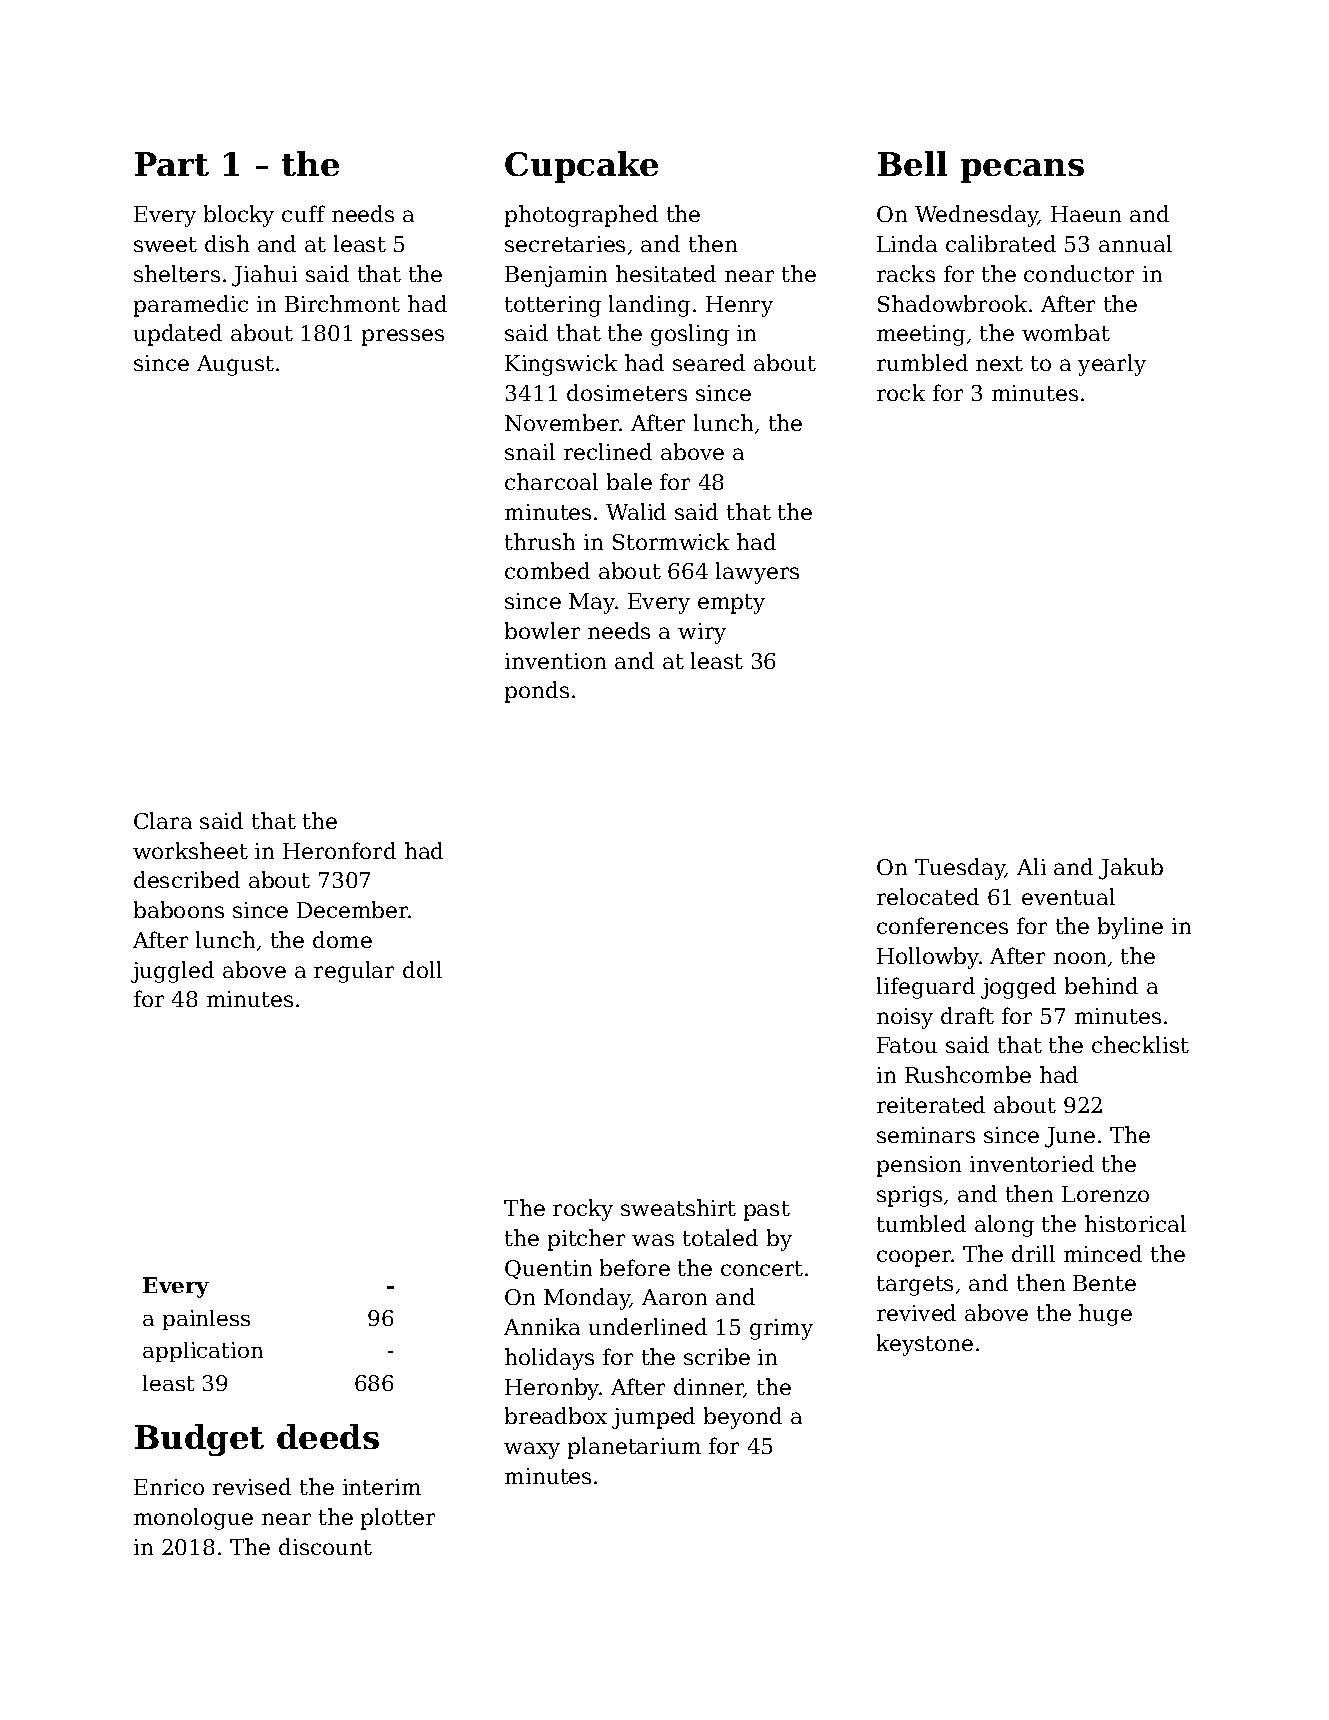 The image size is (1329, 1720). What do you see at coordinates (339, 850) in the screenshot?
I see `Heronford` at bounding box center [339, 850].
